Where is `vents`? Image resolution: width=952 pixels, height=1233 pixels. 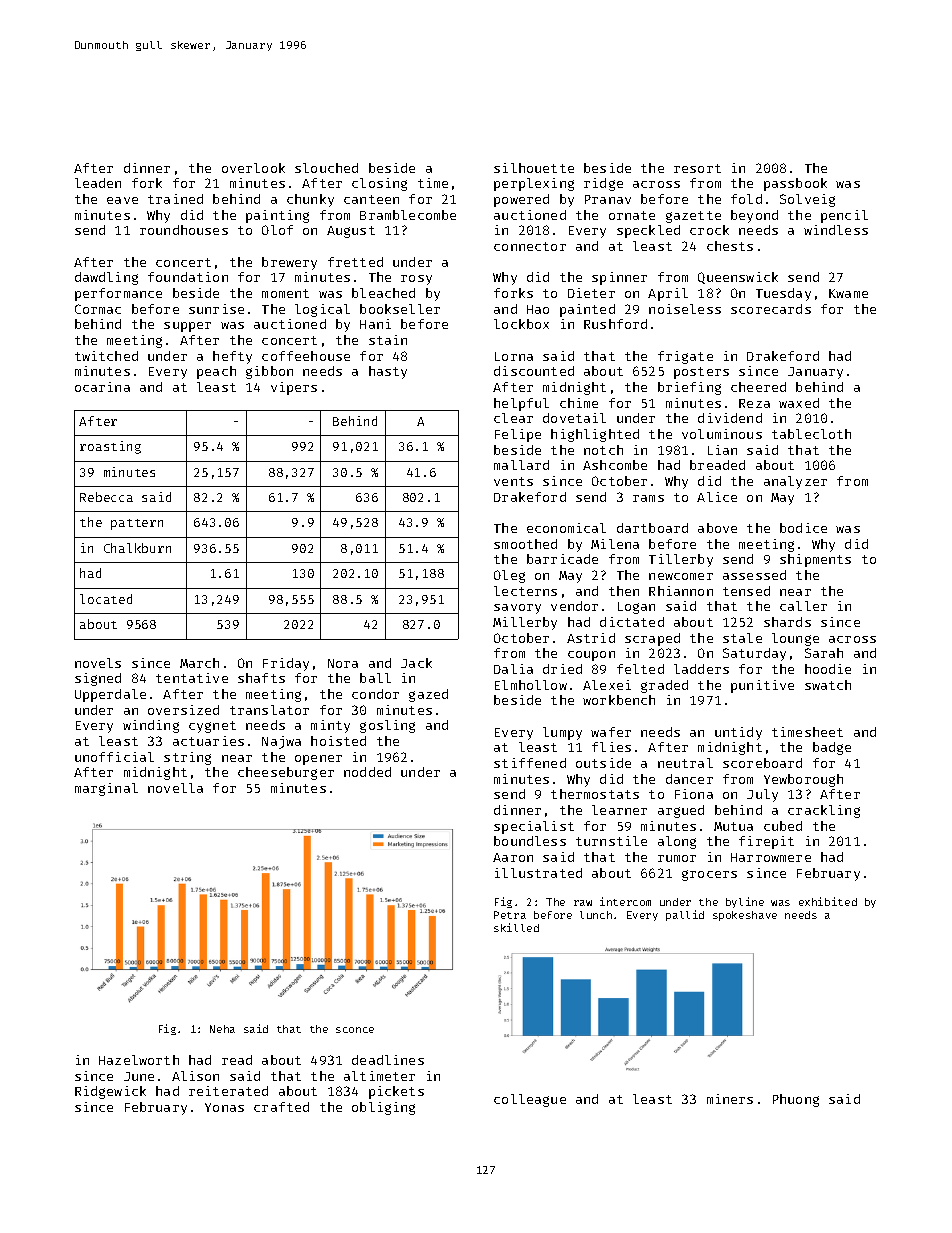
vents is located at coordinates (513, 481).
